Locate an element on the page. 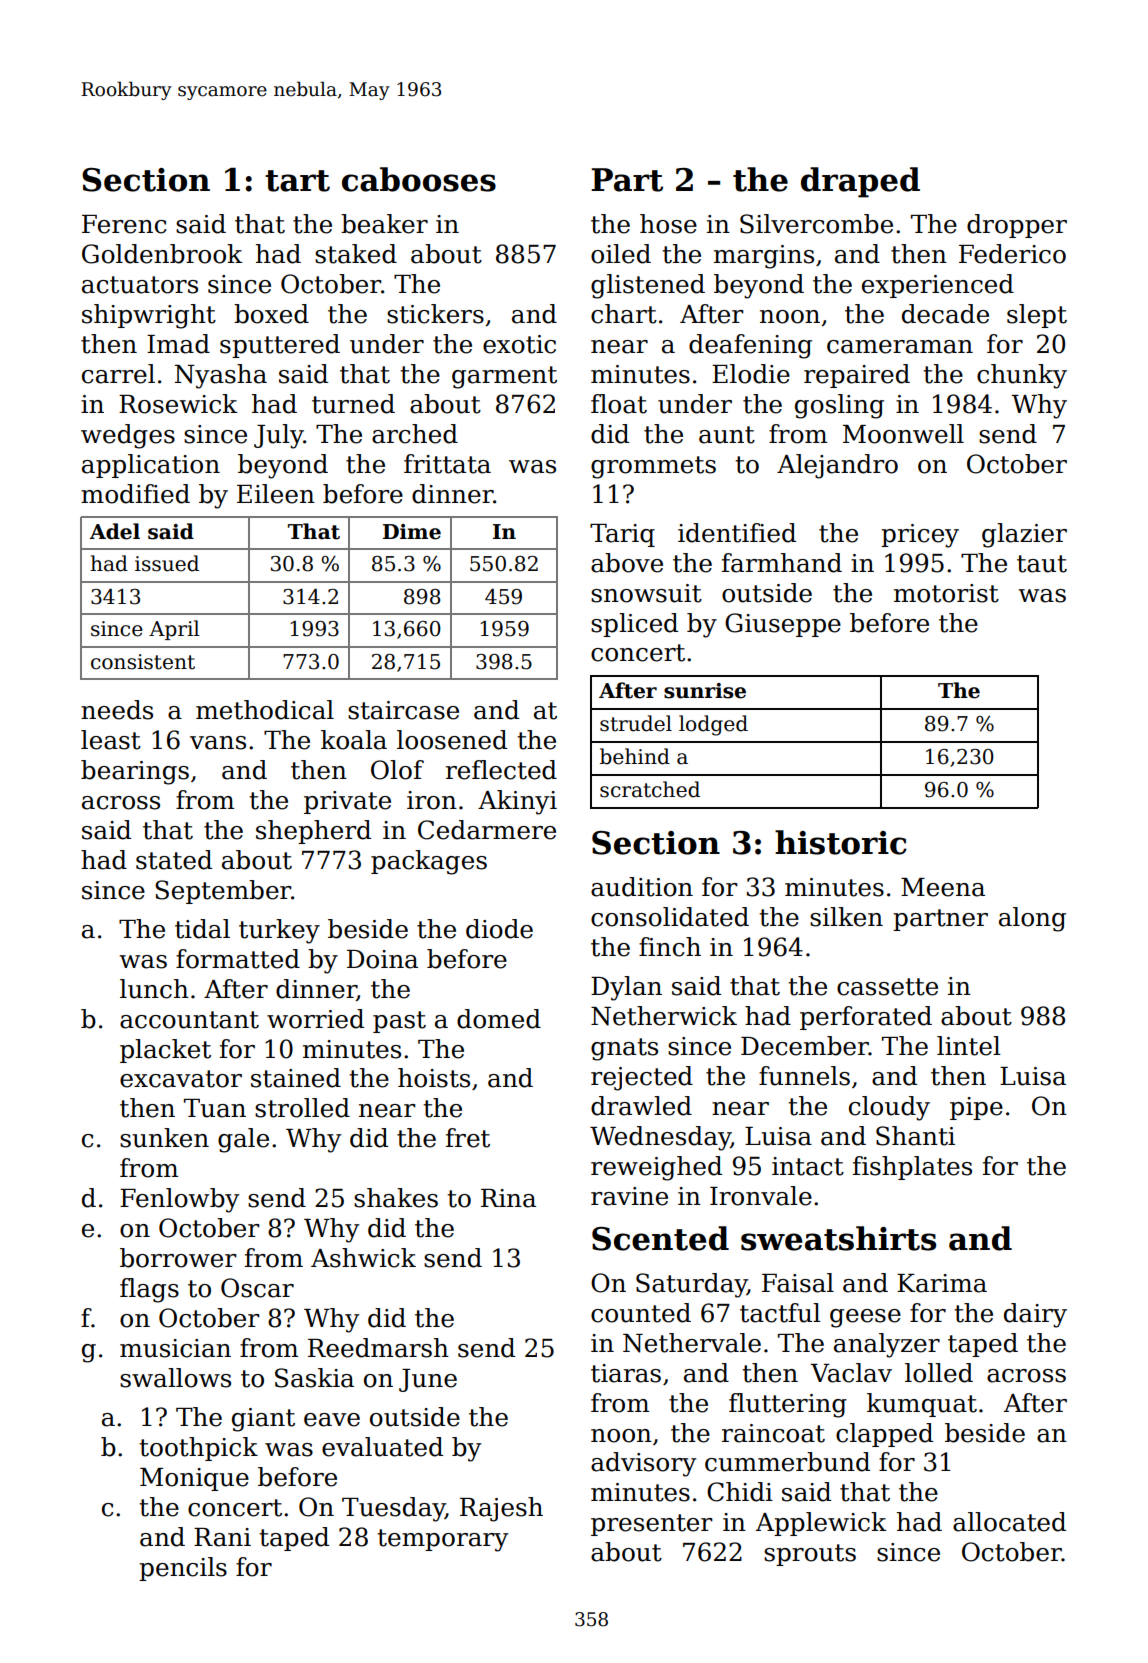 Image resolution: width=1148 pixels, height=1663 pixels. hose is located at coordinates (668, 224).
